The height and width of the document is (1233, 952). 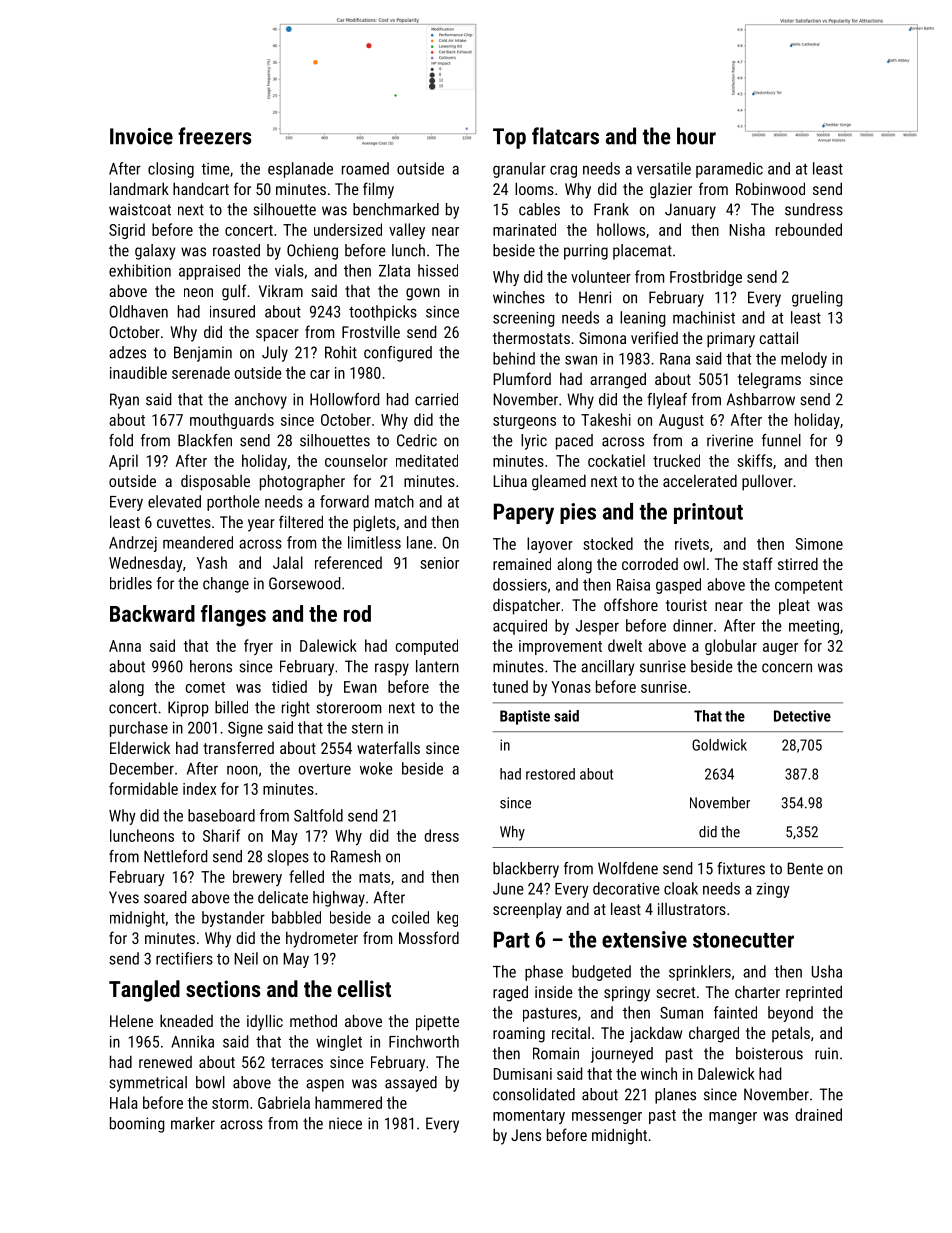 I want to click on Papery, so click(x=524, y=513).
